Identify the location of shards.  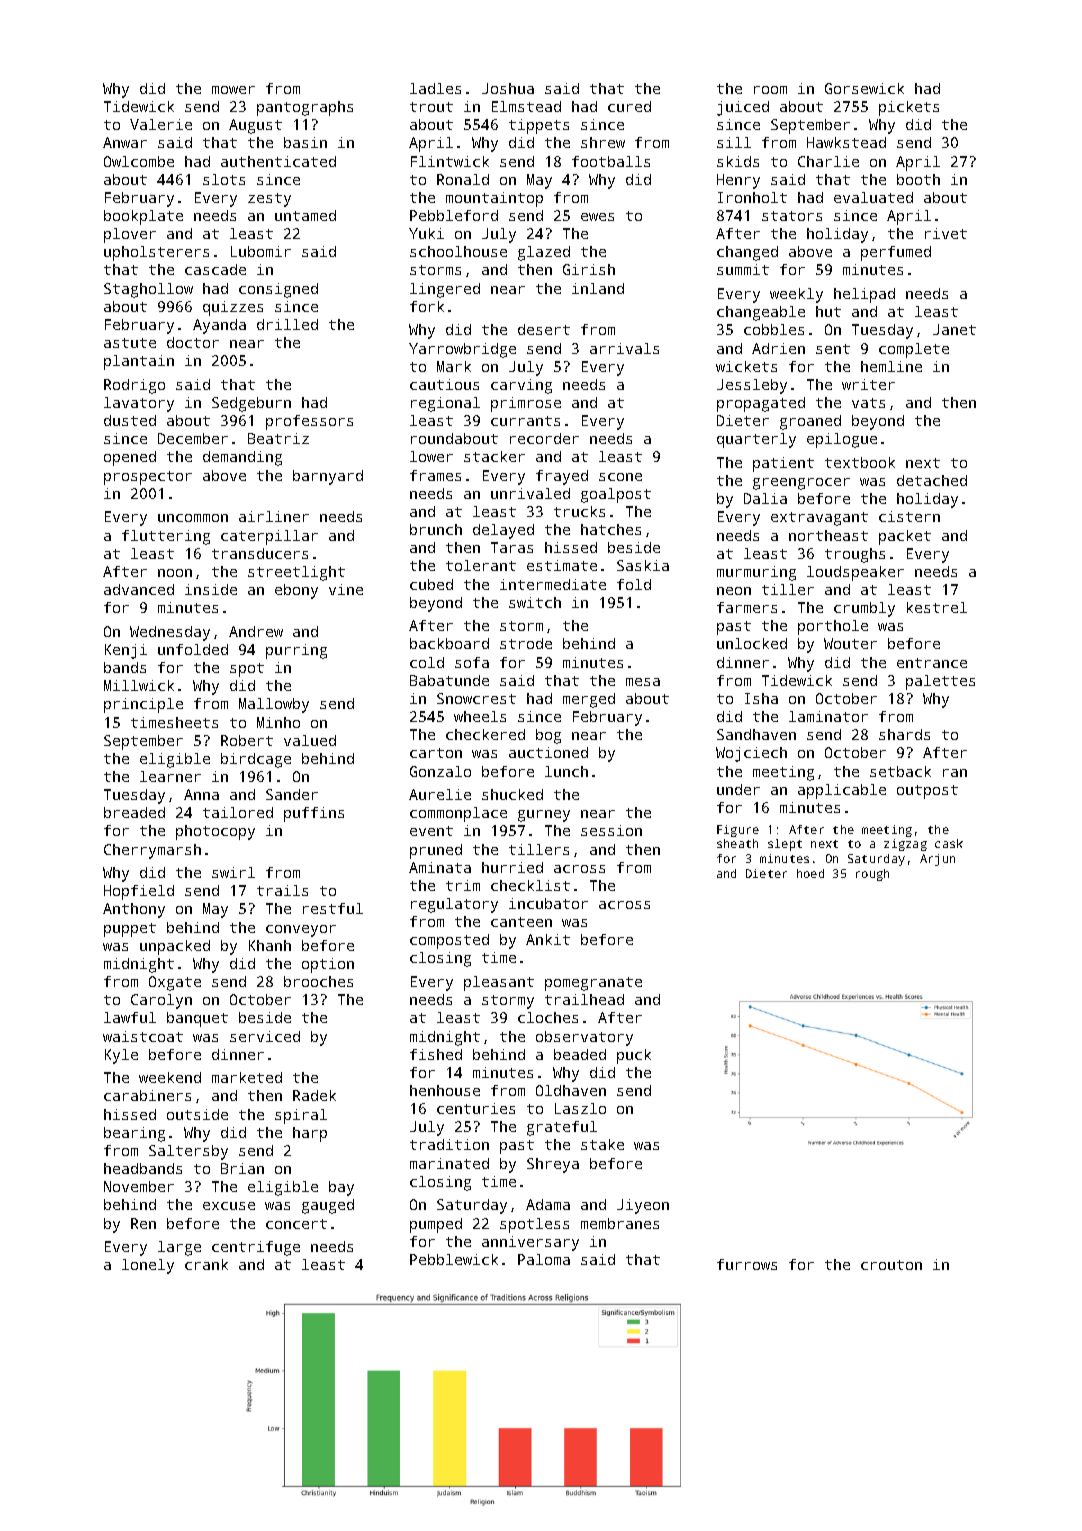
(904, 734).
